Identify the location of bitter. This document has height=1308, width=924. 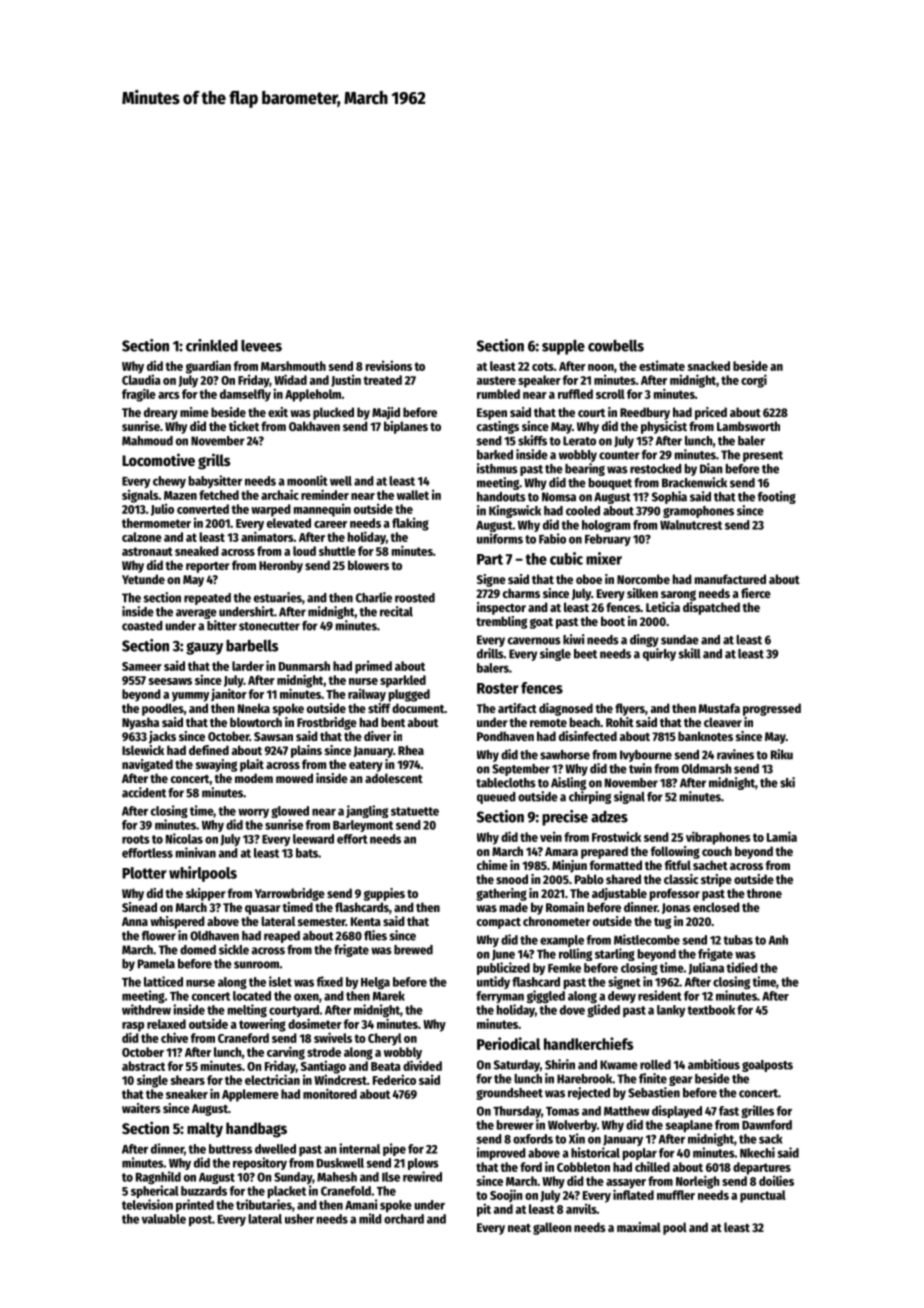
(222, 625).
